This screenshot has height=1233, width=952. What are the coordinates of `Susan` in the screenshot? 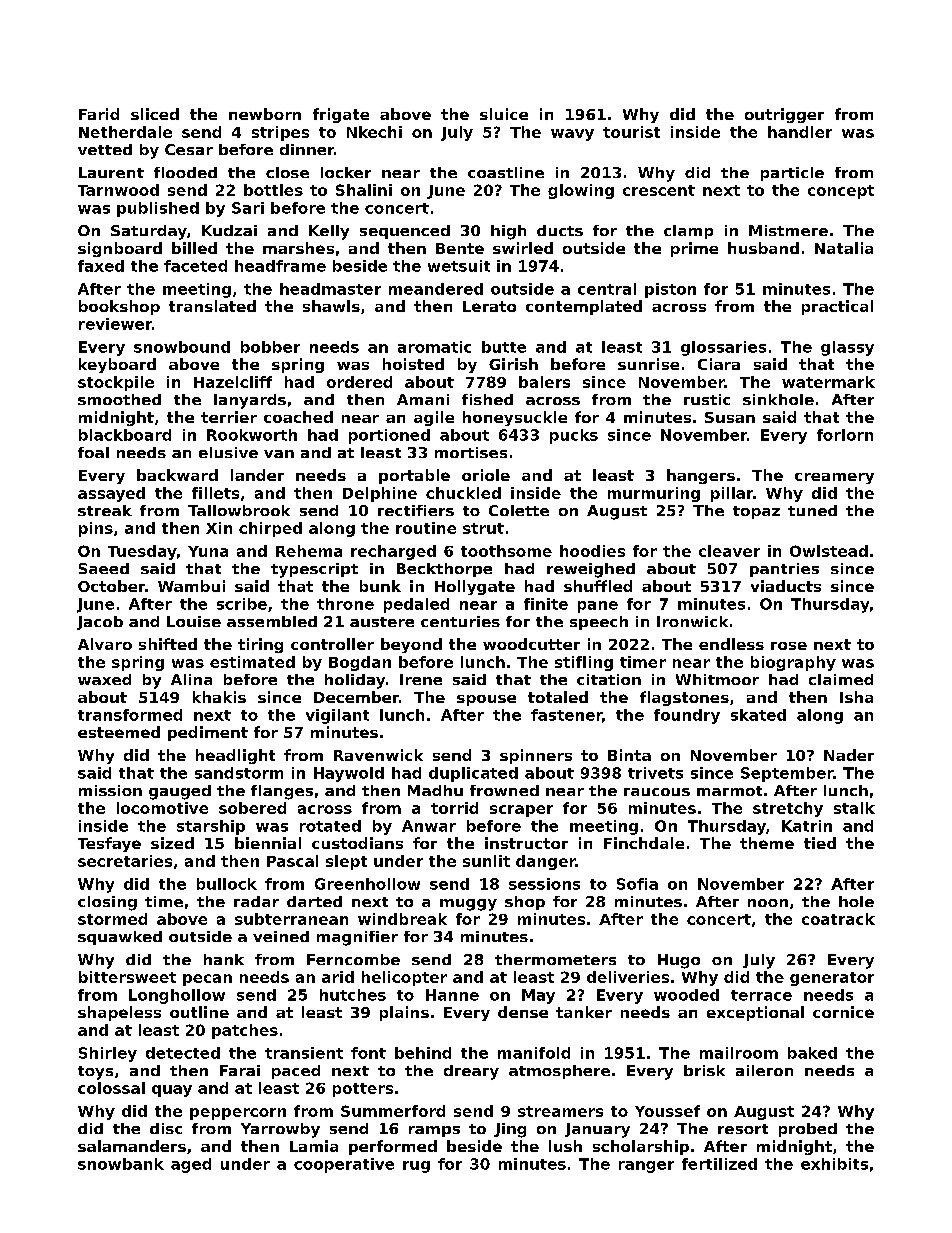 It's located at (730, 417).
